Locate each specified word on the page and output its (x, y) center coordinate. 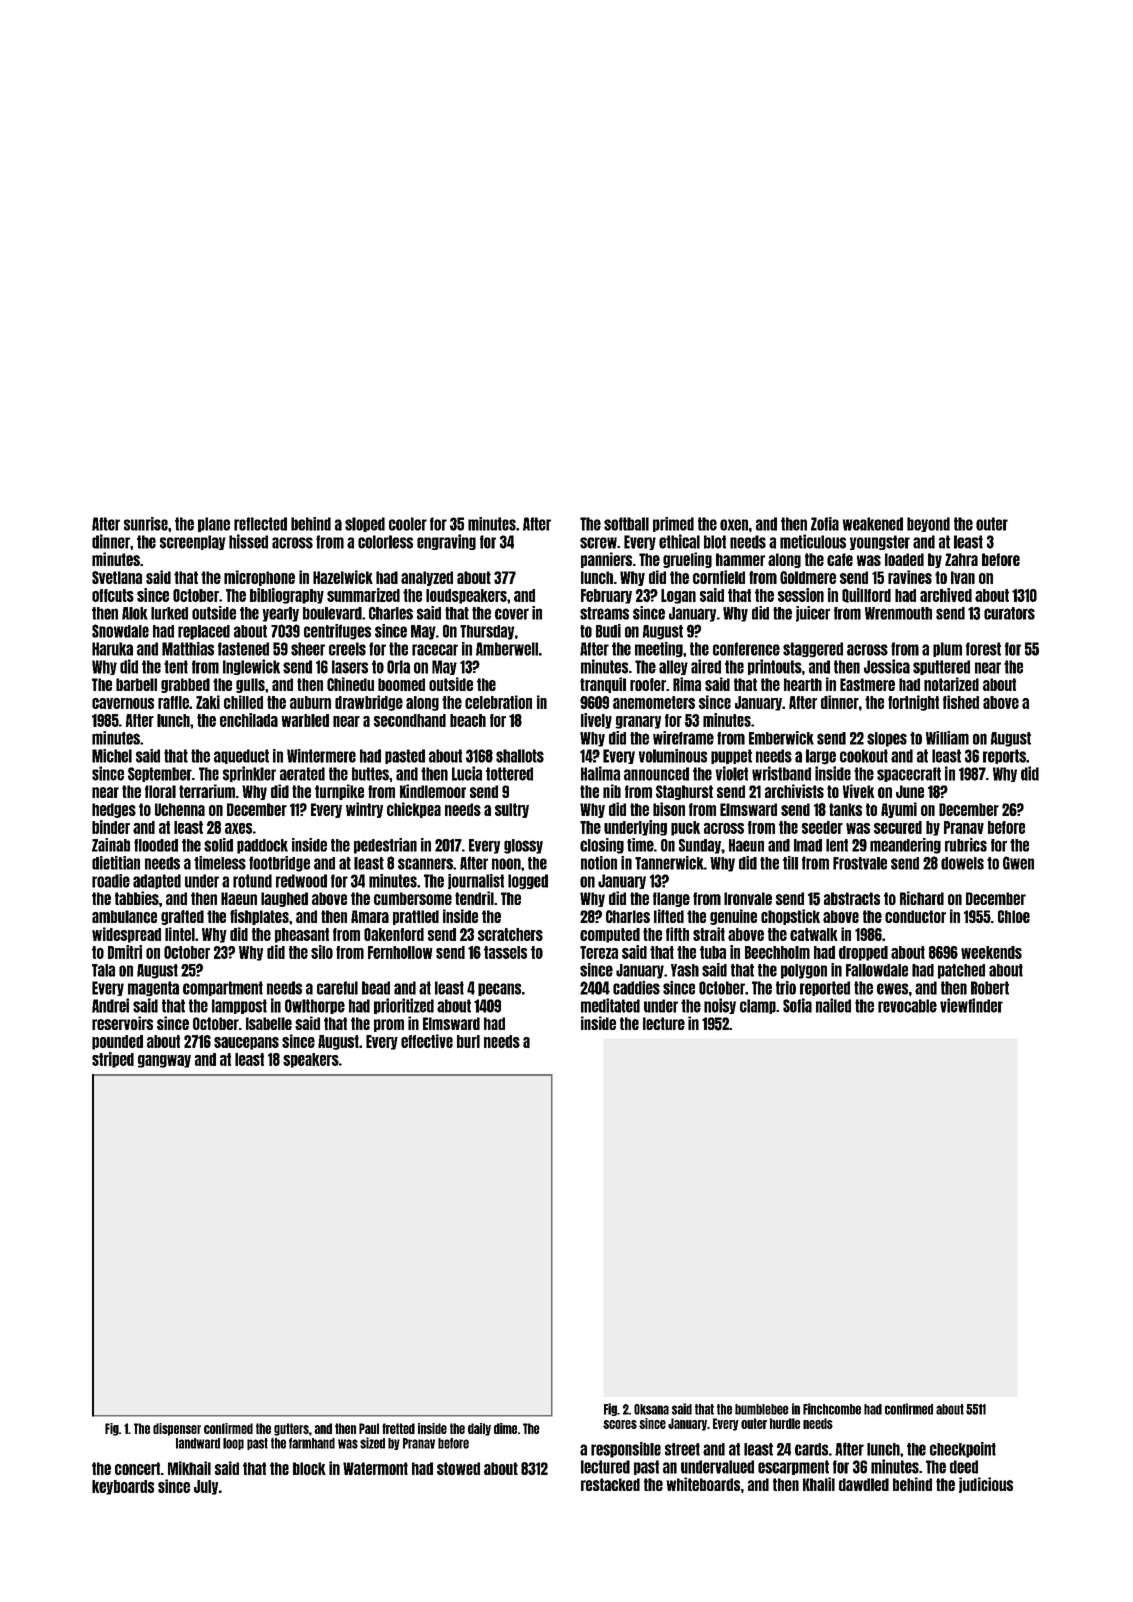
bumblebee (762, 1409)
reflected (260, 524)
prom (389, 1025)
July (206, 1487)
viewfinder (971, 1005)
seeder (822, 827)
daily (479, 1429)
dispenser (177, 1429)
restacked (610, 1484)
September (160, 774)
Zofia (825, 524)
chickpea (414, 810)
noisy (720, 1006)
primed (673, 524)
